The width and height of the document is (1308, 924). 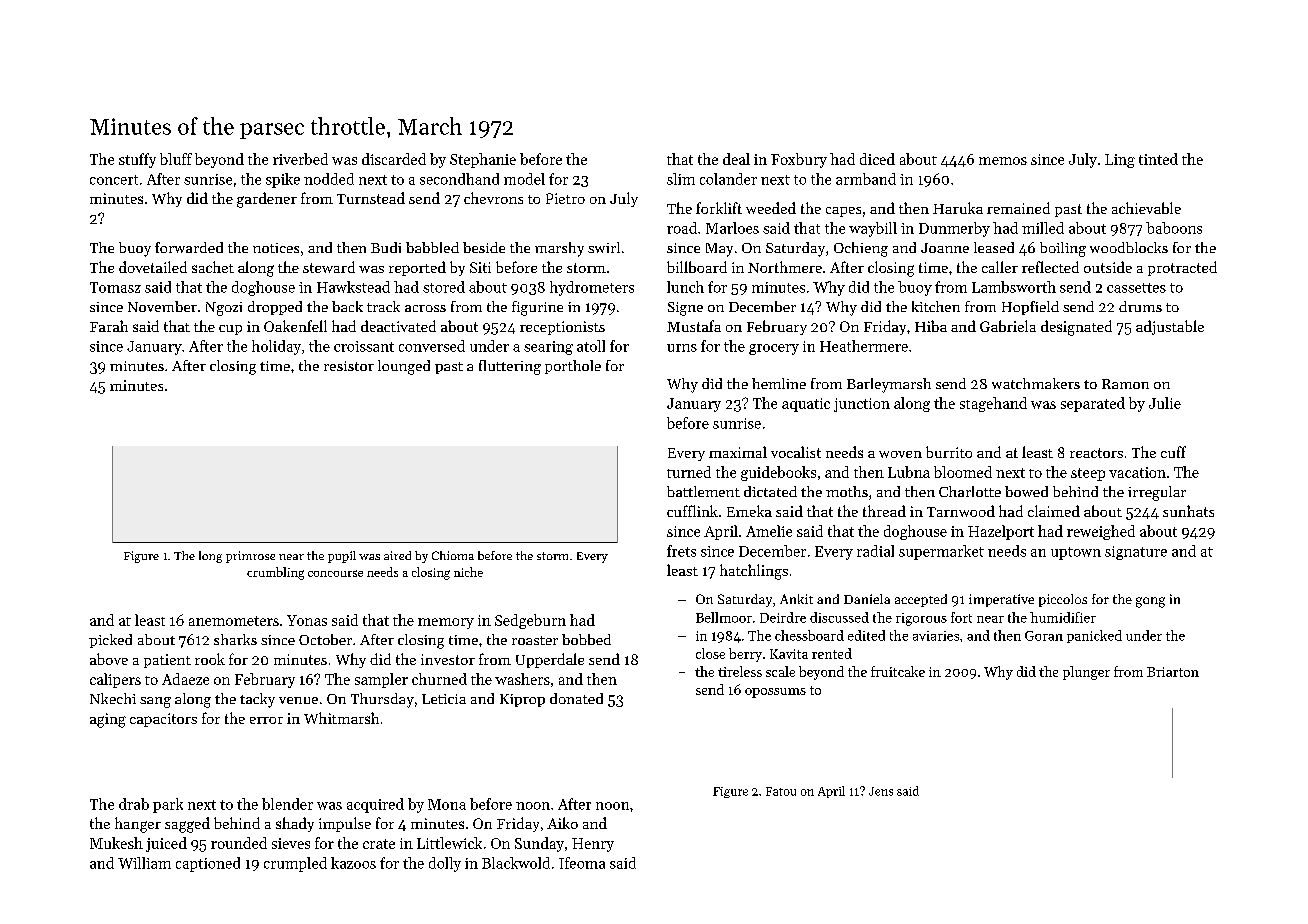 What do you see at coordinates (267, 200) in the document?
I see `gardener` at bounding box center [267, 200].
